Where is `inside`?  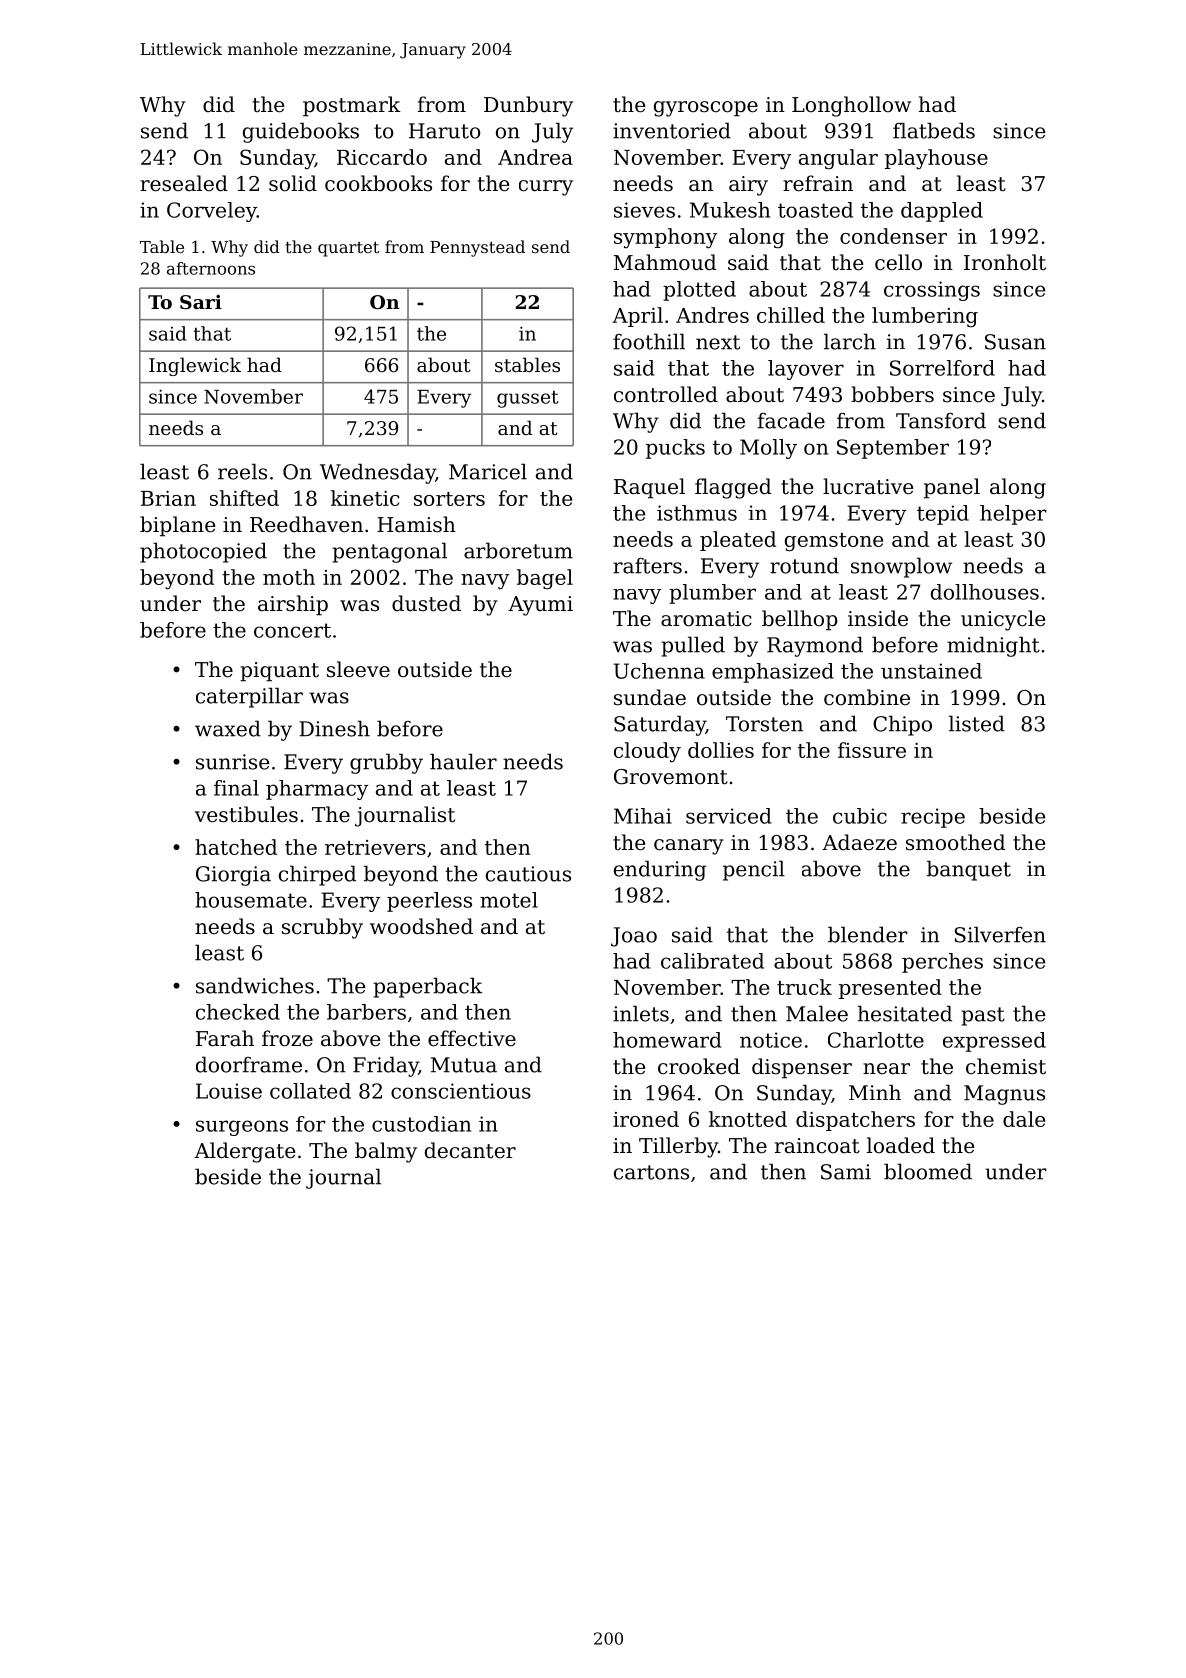 inside is located at coordinates (878, 618).
